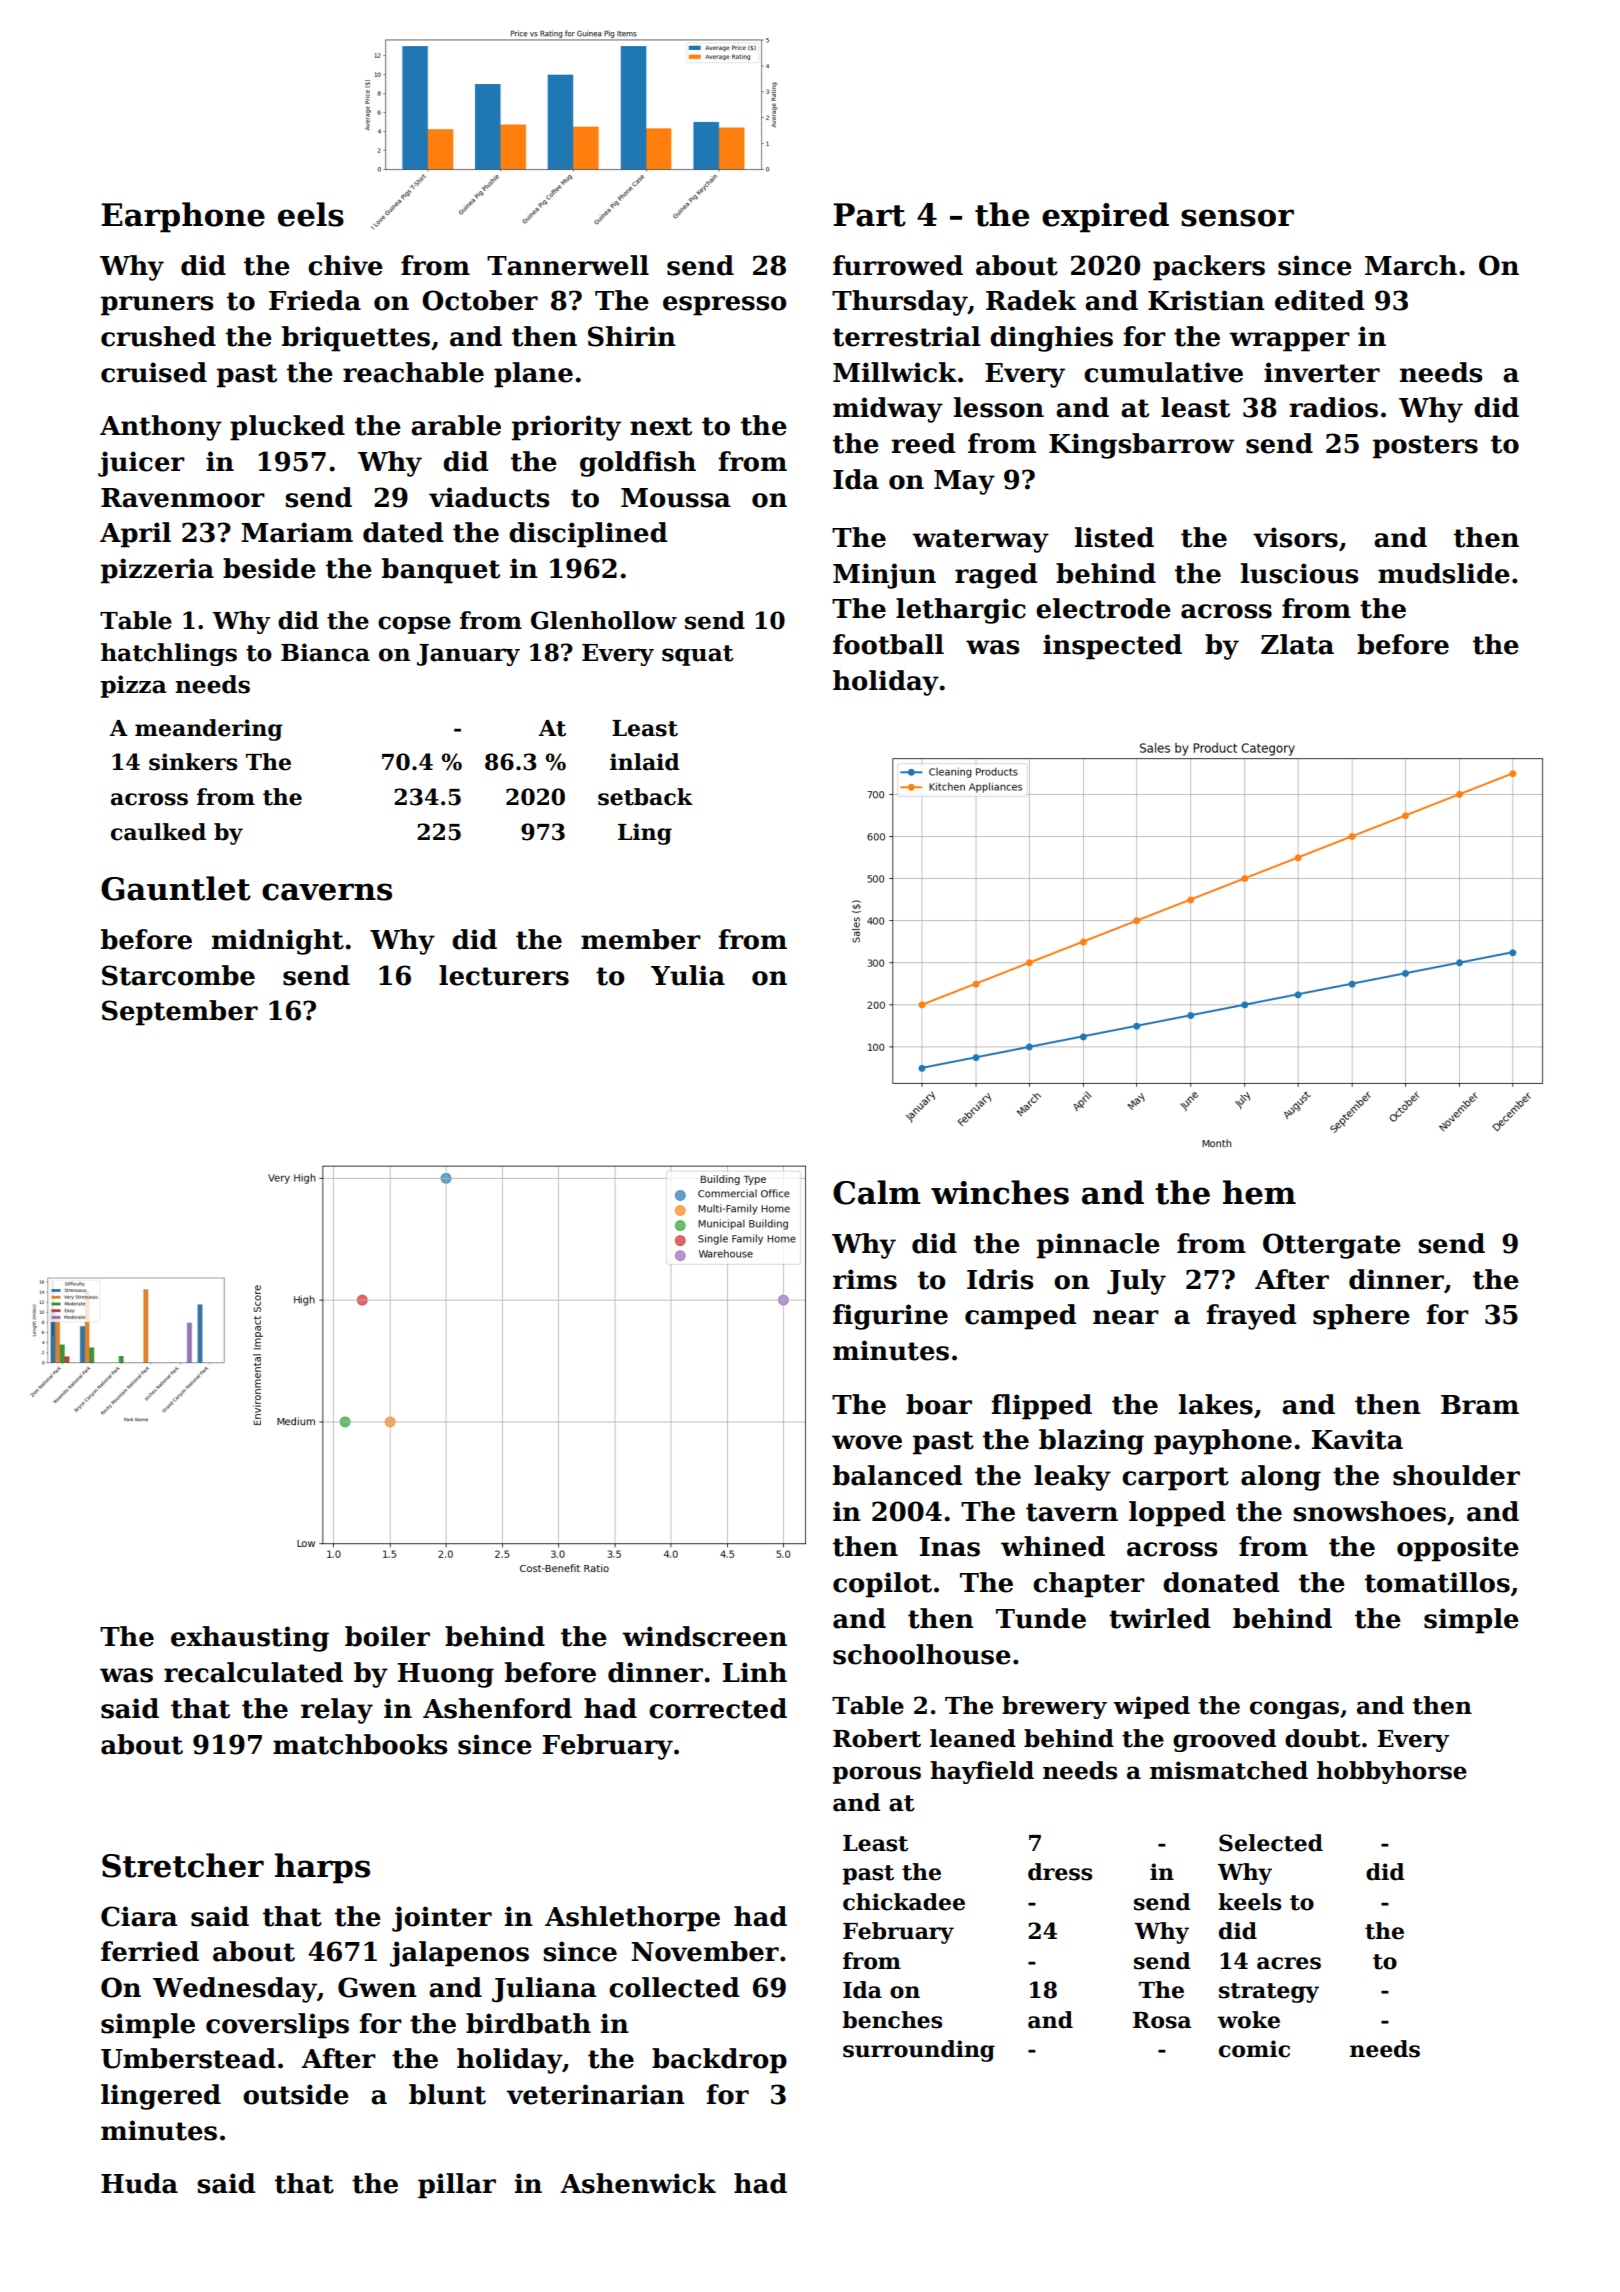 The height and width of the document is (2292, 1620). What do you see at coordinates (867, 1442) in the document?
I see `wove` at bounding box center [867, 1442].
